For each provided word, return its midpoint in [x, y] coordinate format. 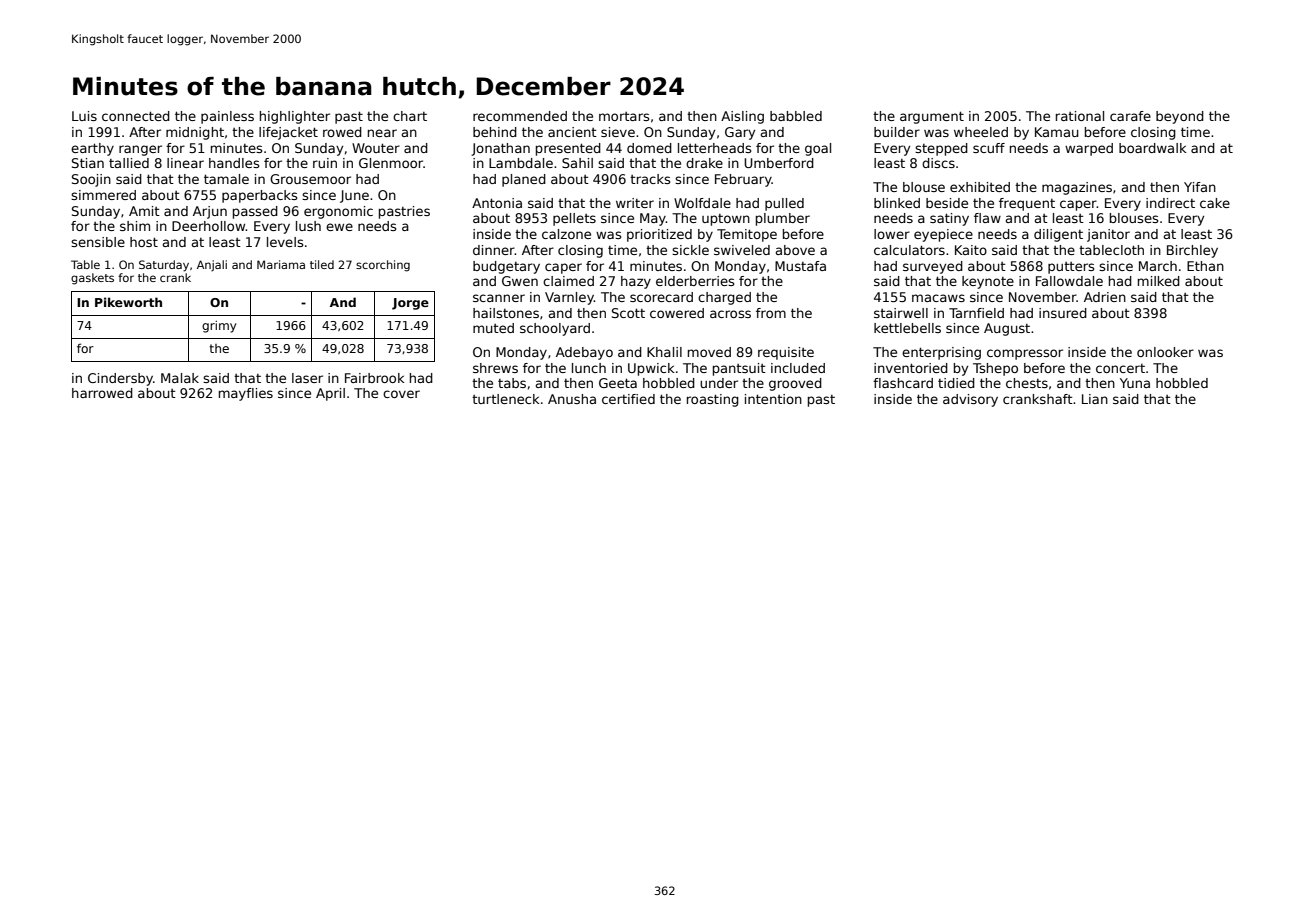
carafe [1130, 116]
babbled [796, 116]
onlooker [1165, 352]
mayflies [246, 394]
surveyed [933, 267]
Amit [144, 211]
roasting [713, 400]
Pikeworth [128, 302]
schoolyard [555, 329]
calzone [566, 234]
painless [227, 117]
